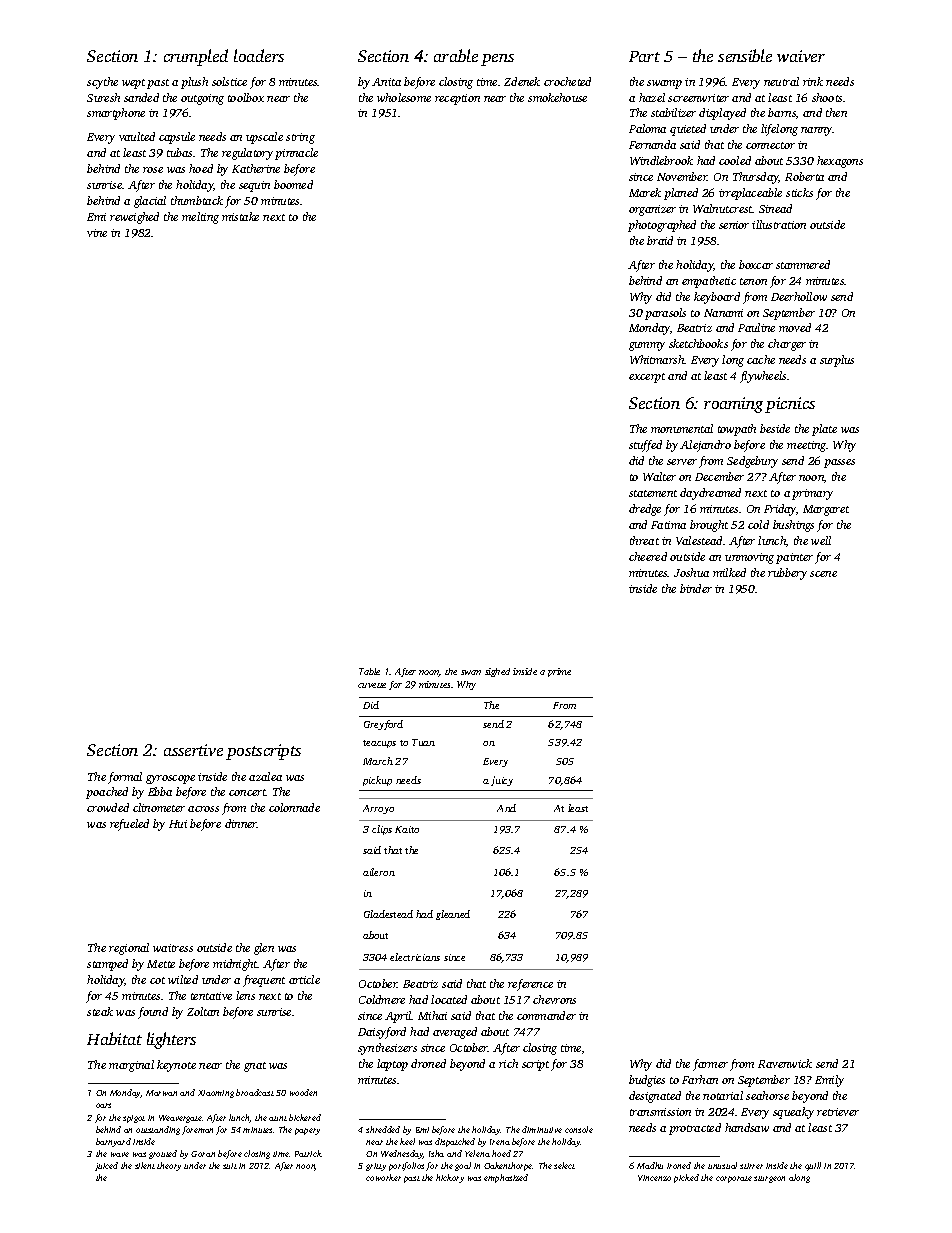 This image has height=1233, width=952. I want to click on gummy, so click(647, 346).
